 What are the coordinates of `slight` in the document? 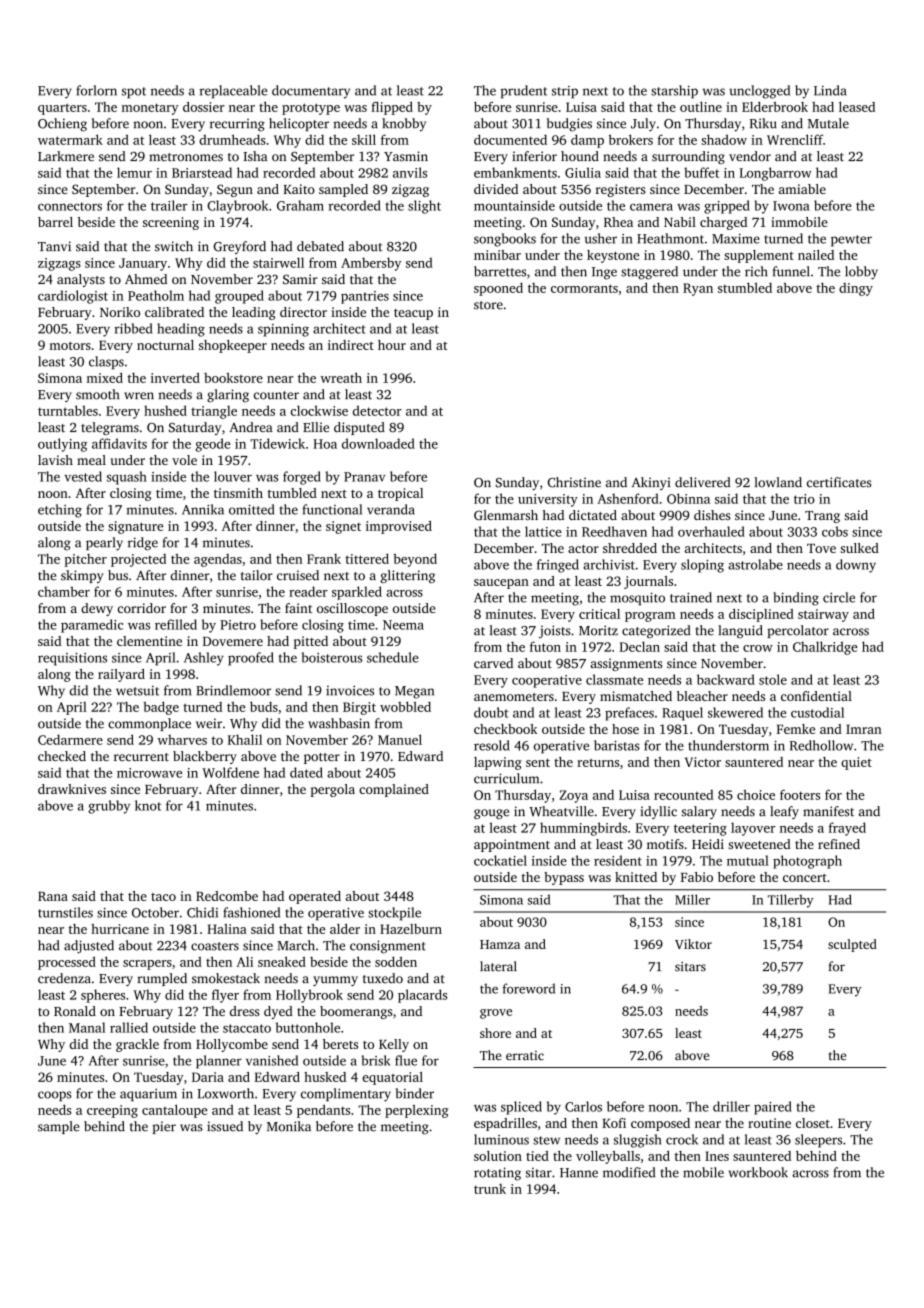 It's located at (424, 207).
